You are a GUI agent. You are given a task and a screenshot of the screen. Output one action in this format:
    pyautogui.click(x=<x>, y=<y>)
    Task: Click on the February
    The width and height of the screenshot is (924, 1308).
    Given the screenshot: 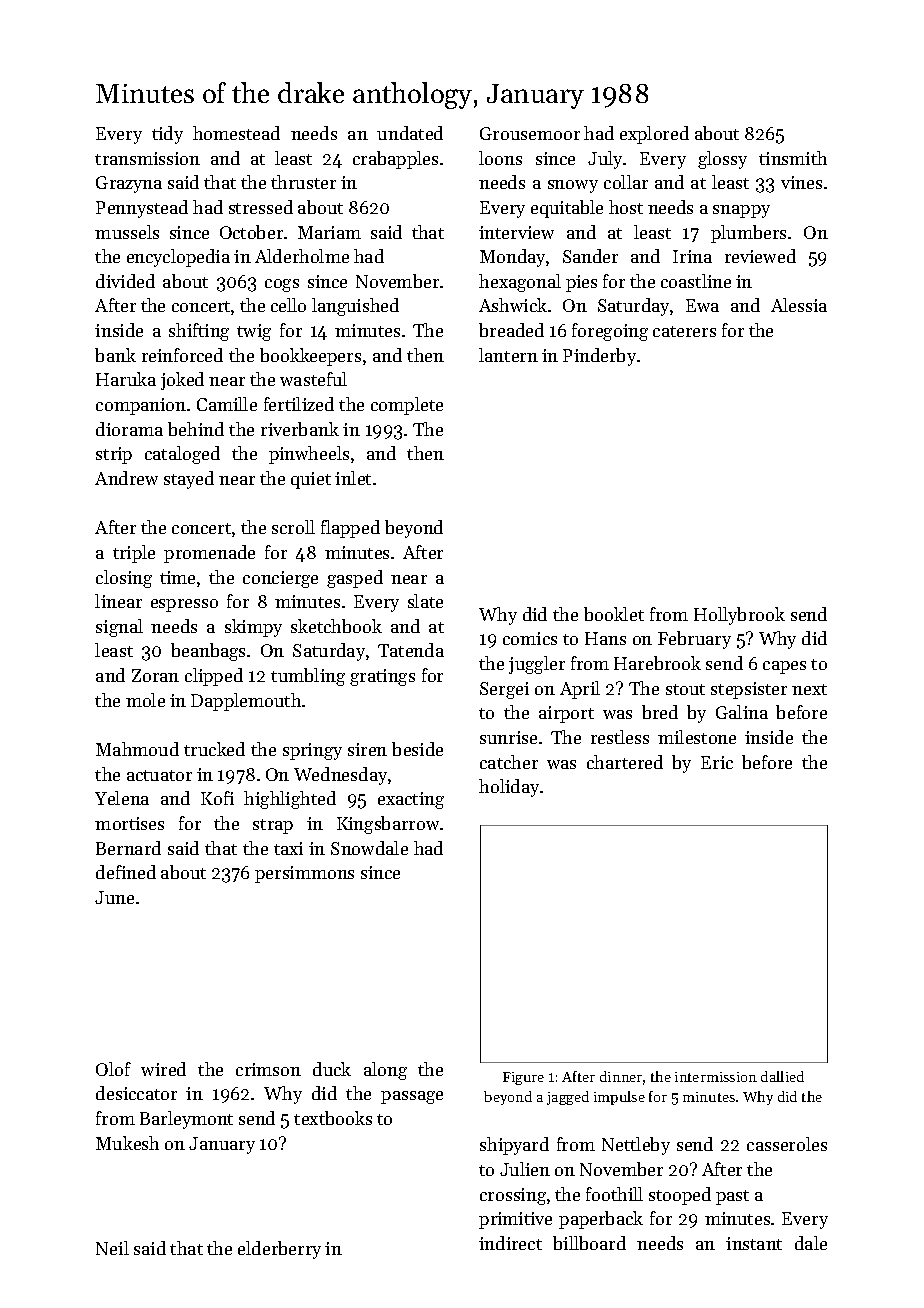 What is the action you would take?
    pyautogui.click(x=694, y=640)
